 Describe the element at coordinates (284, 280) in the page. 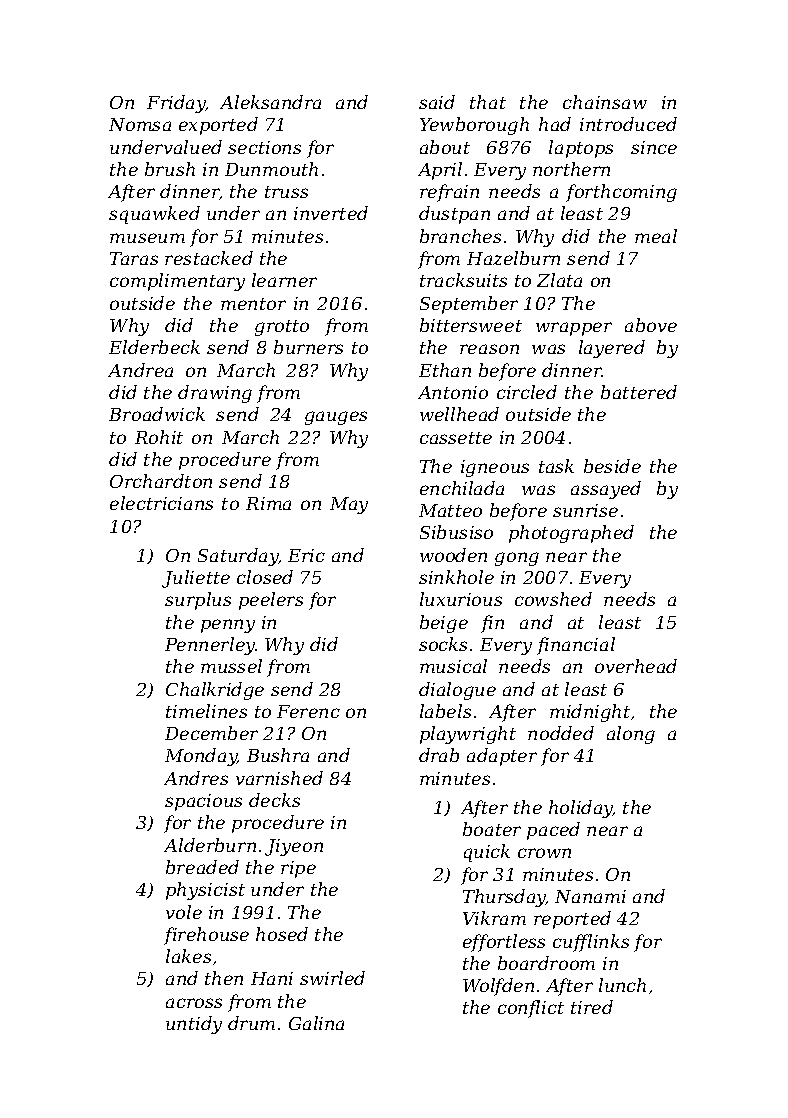

I see `learner` at that location.
